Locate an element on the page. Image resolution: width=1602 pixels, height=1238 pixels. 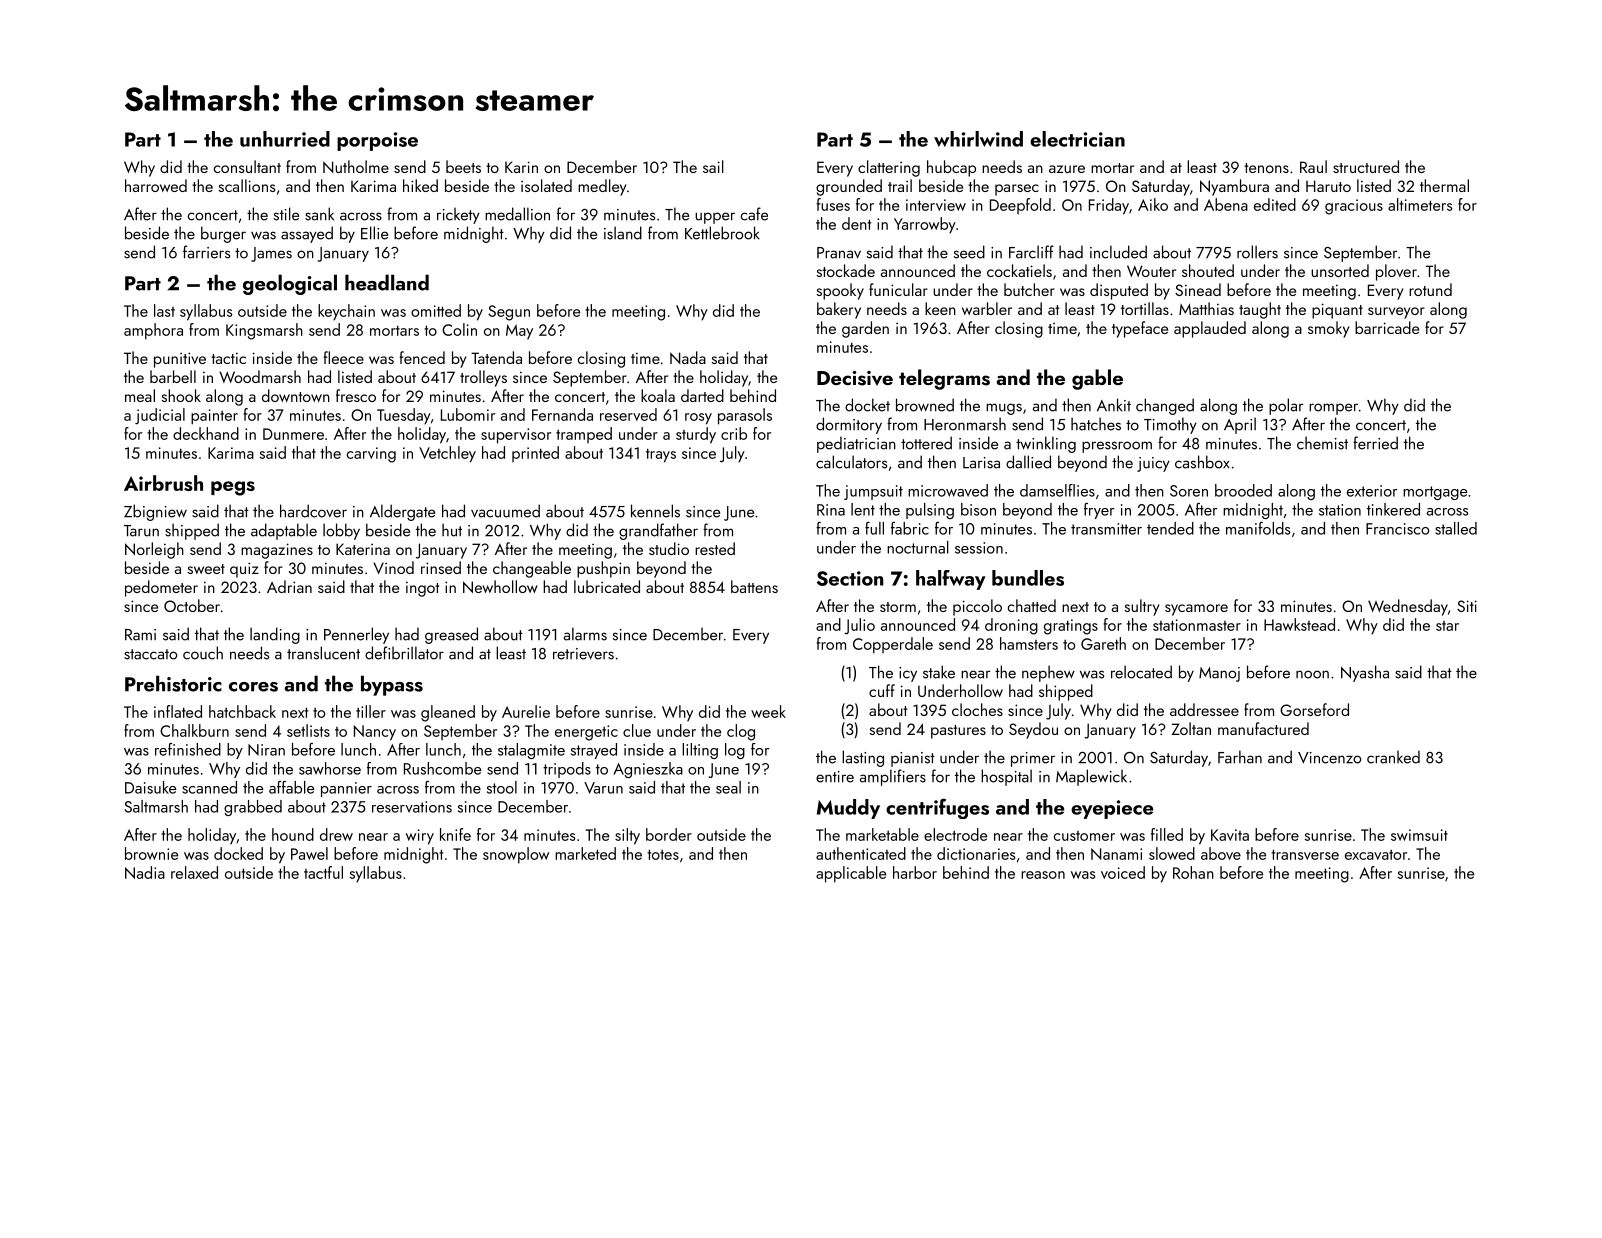
knife is located at coordinates (455, 834).
